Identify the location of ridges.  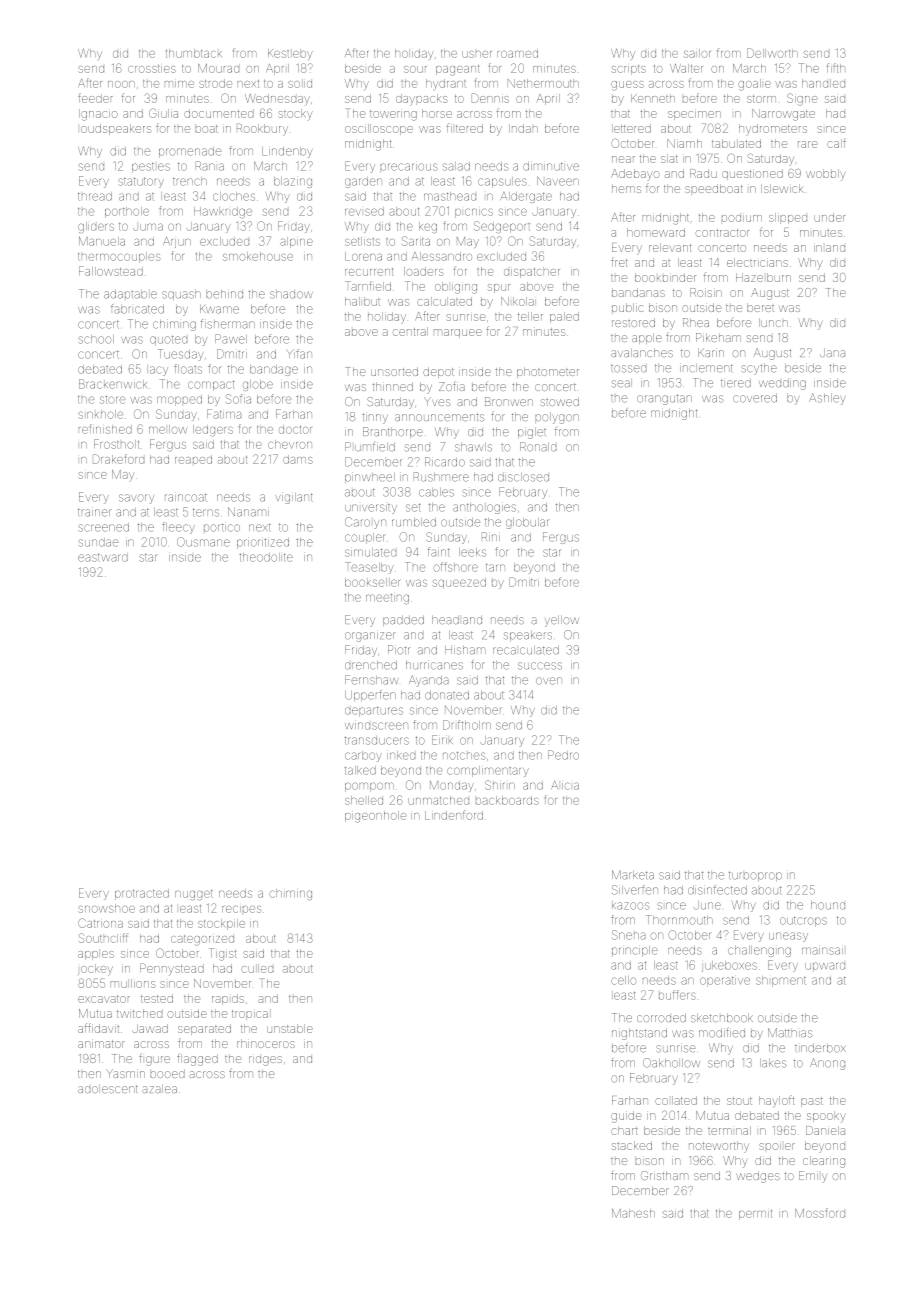
(265, 1060).
